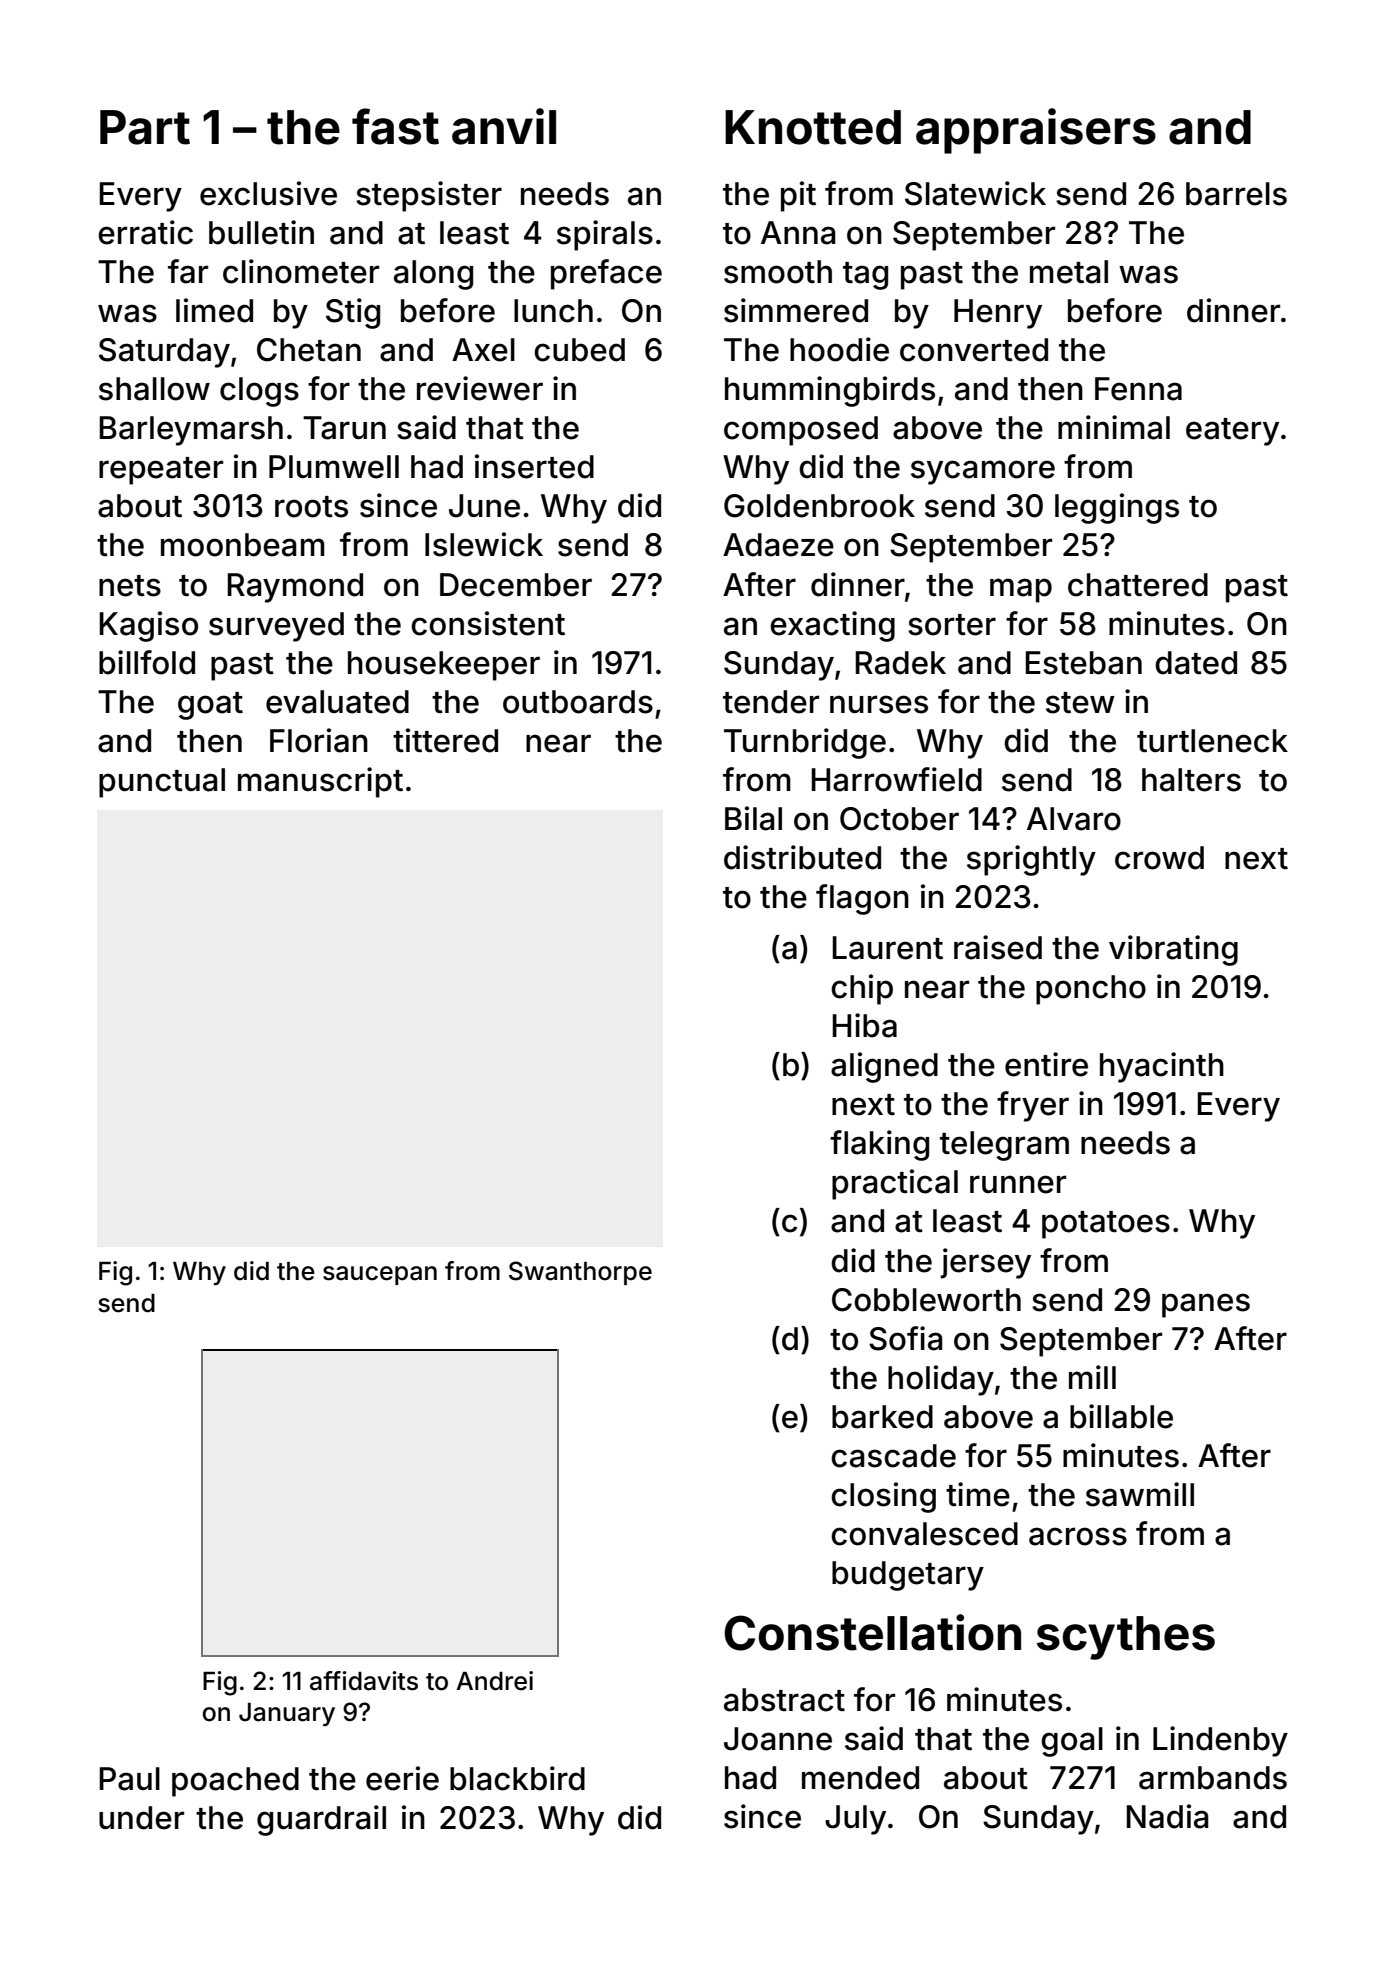  Describe the element at coordinates (855, 1820) in the screenshot. I see `July` at that location.
